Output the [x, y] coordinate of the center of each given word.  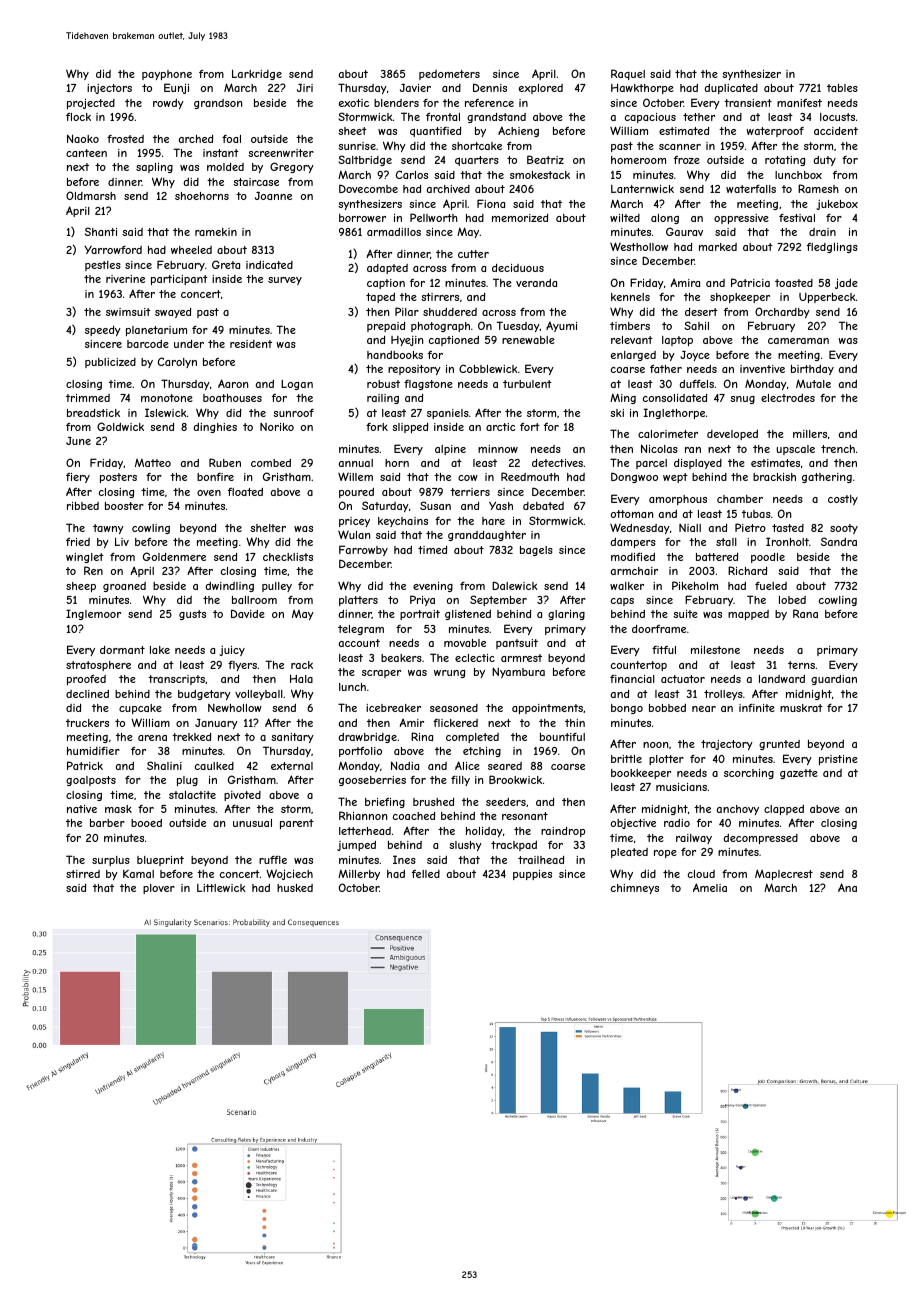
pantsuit [517, 644]
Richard [747, 570]
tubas [756, 514]
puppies [532, 875]
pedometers [449, 75]
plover [159, 889]
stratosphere [98, 666]
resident [251, 344]
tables [842, 88]
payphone [167, 75]
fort [530, 427]
